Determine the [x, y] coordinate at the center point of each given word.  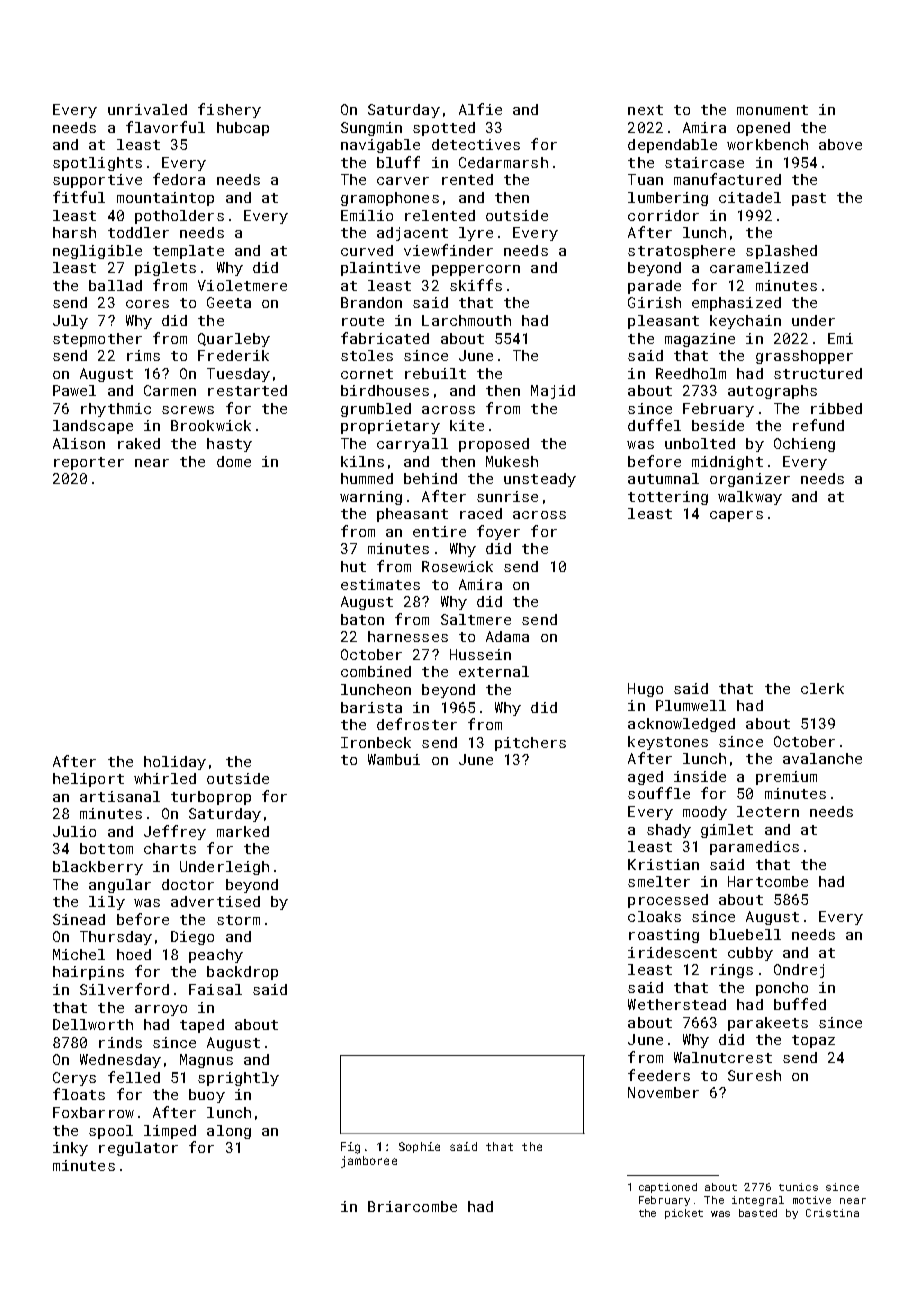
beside [718, 425]
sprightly [238, 1079]
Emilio [367, 215]
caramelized [759, 267]
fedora [179, 179]
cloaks [654, 916]
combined [376, 671]
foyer [498, 532]
